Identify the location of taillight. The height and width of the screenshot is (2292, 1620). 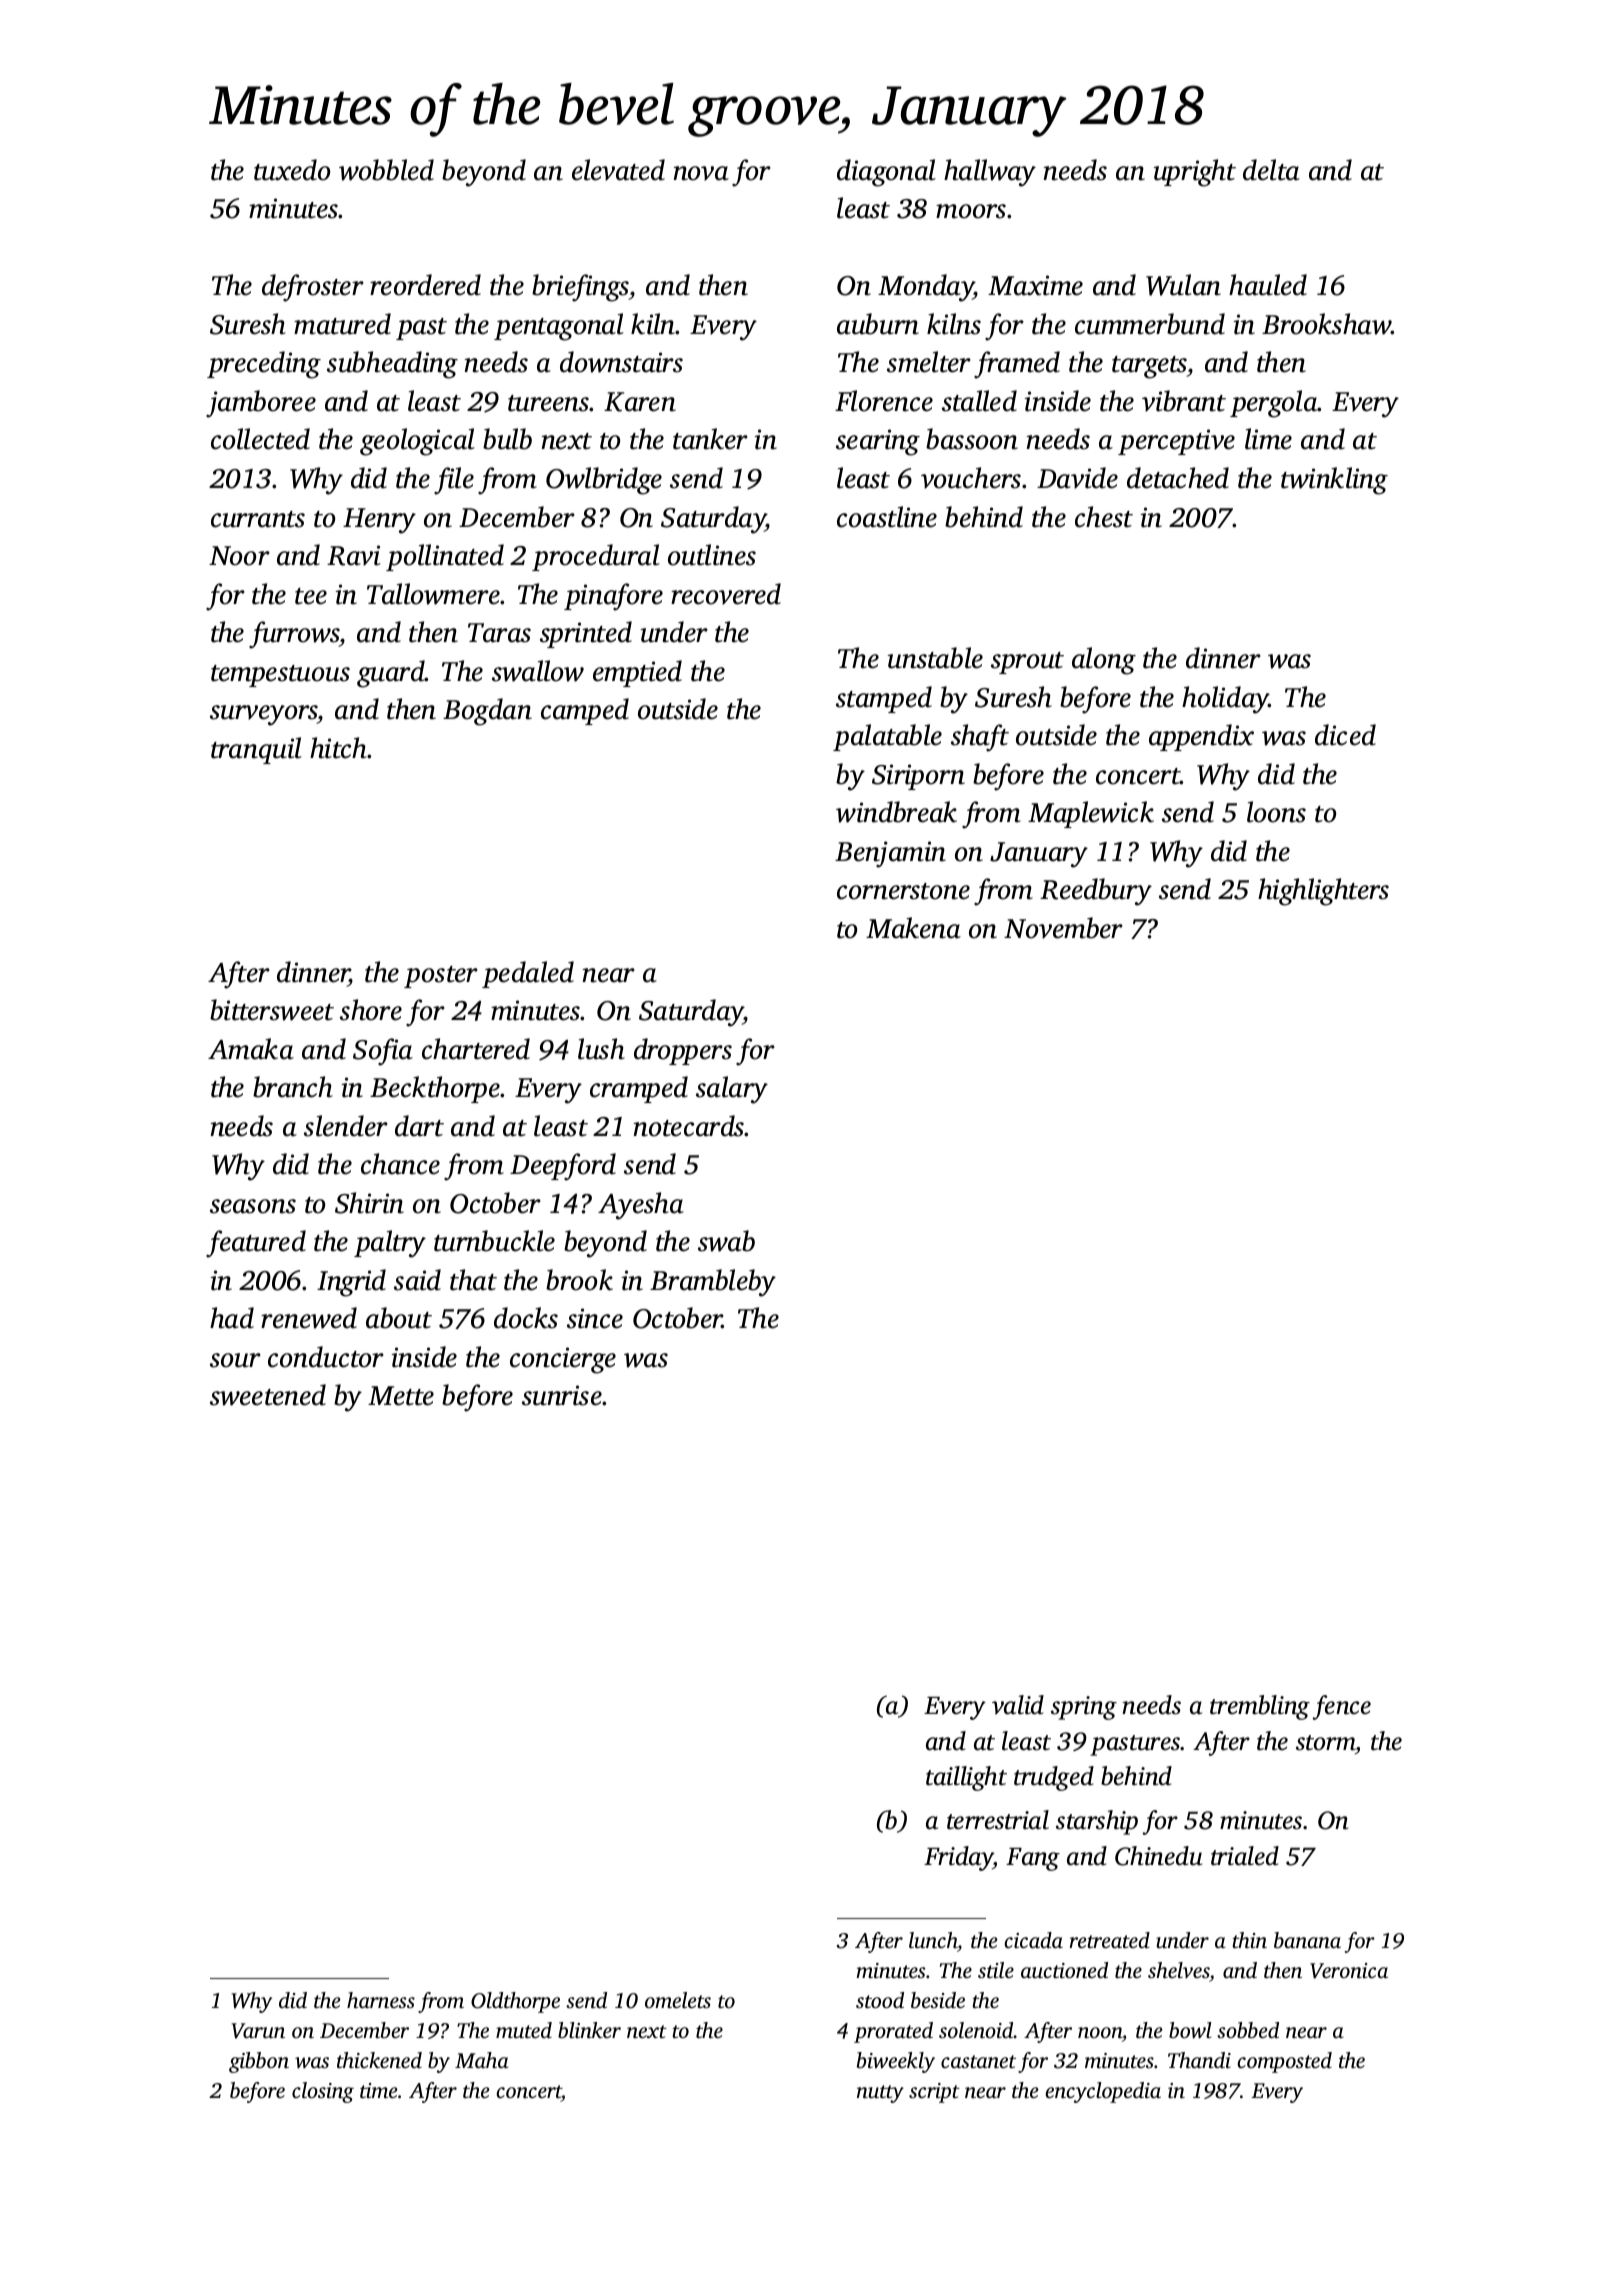
(966, 1778).
